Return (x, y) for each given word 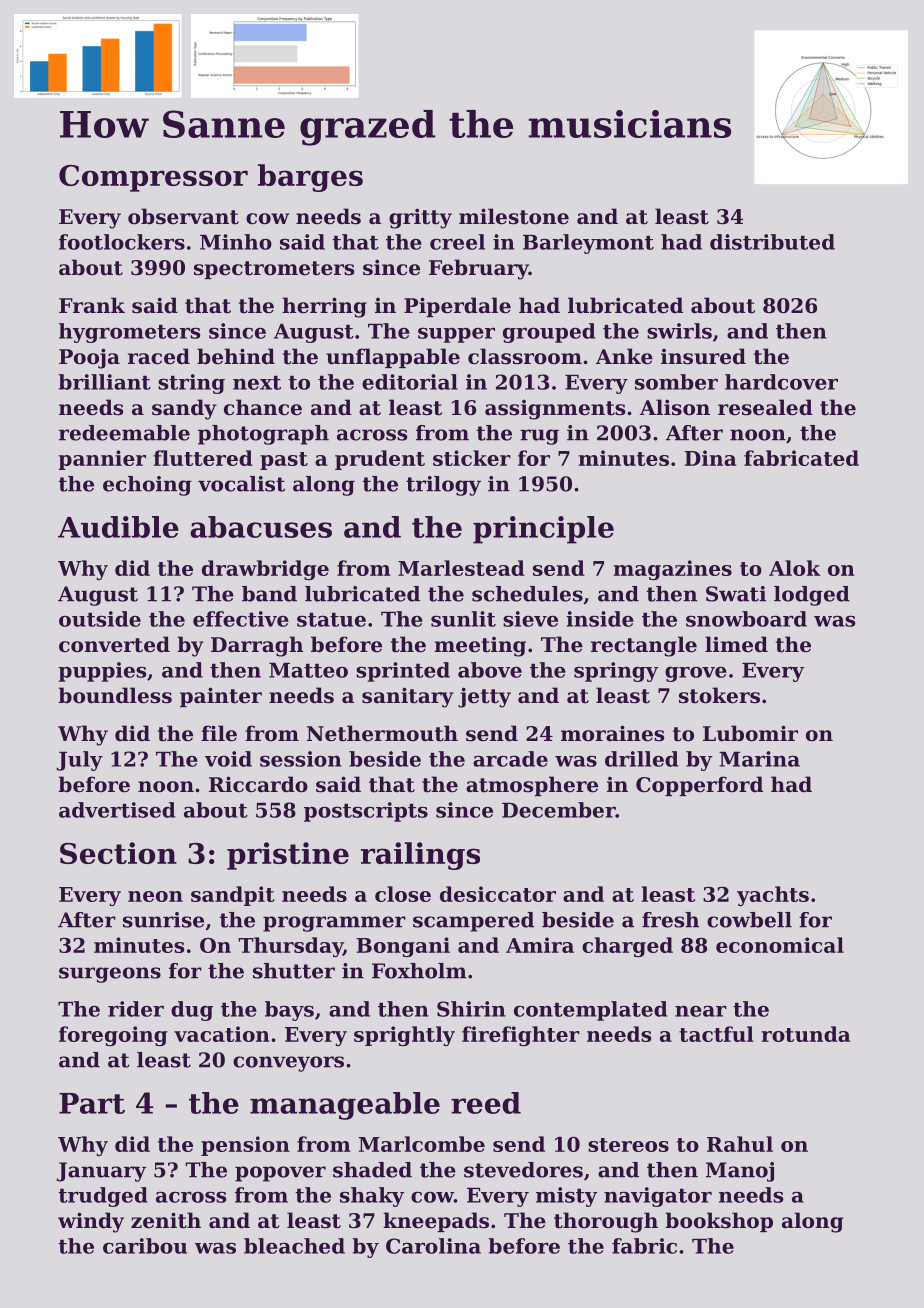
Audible (118, 527)
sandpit (233, 896)
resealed (765, 407)
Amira (540, 945)
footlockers (122, 242)
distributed (772, 242)
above (490, 670)
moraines (612, 733)
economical (780, 945)
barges (310, 178)
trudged (103, 1197)
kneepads (436, 1222)
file (219, 733)
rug (539, 437)
